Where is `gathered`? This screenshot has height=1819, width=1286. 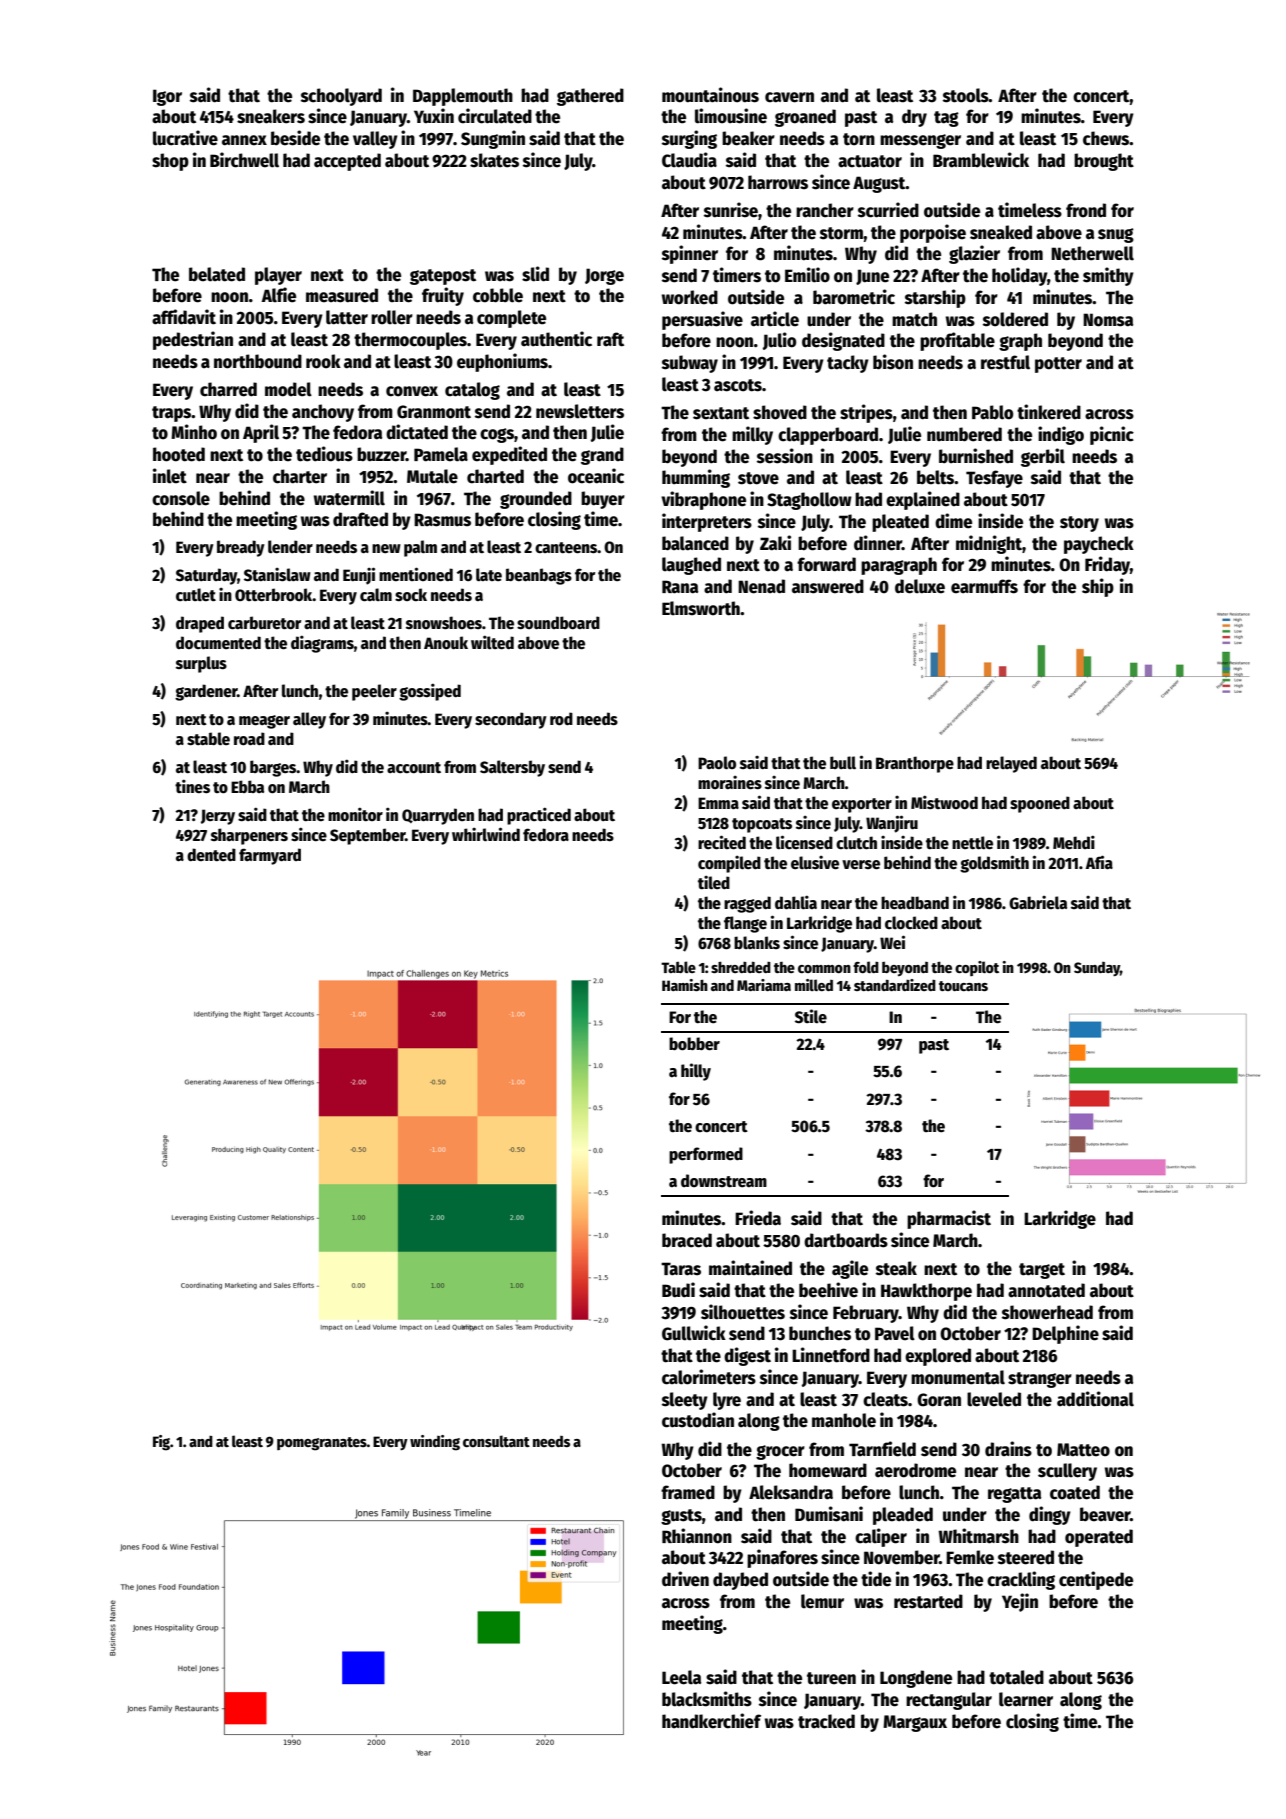
gathered is located at coordinates (590, 97).
